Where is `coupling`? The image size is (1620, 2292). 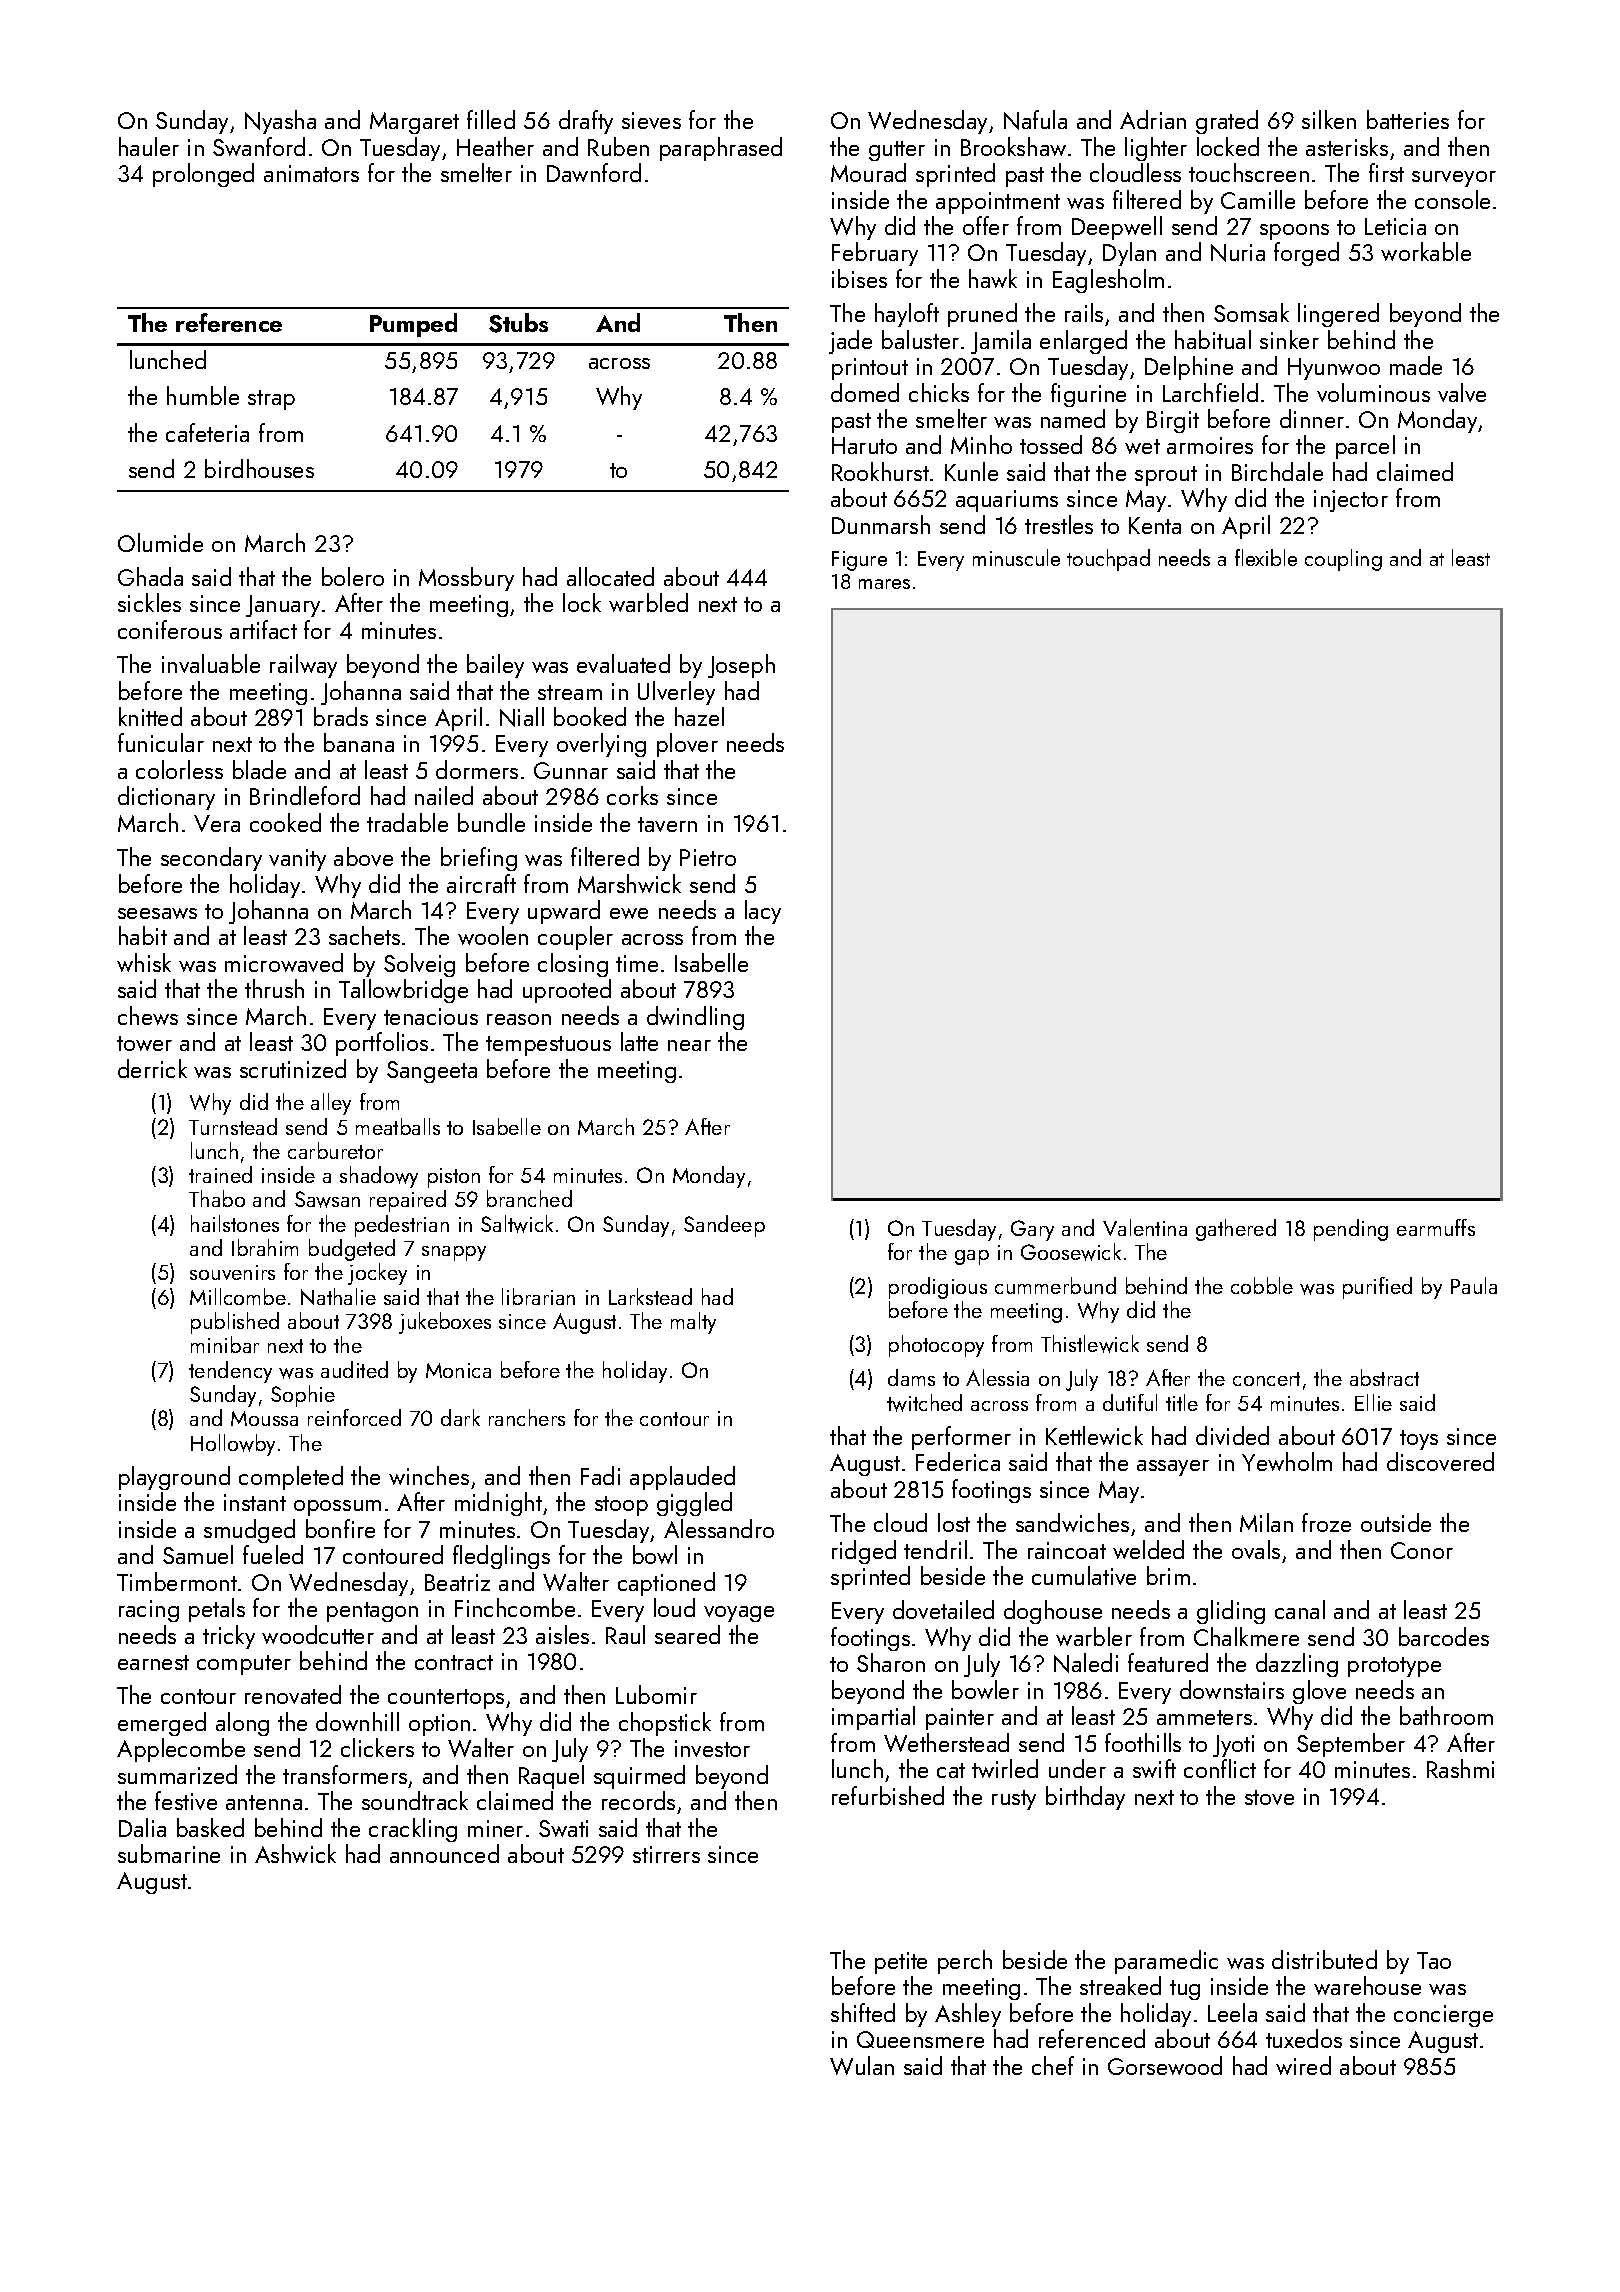
coupling is located at coordinates (1343, 560).
